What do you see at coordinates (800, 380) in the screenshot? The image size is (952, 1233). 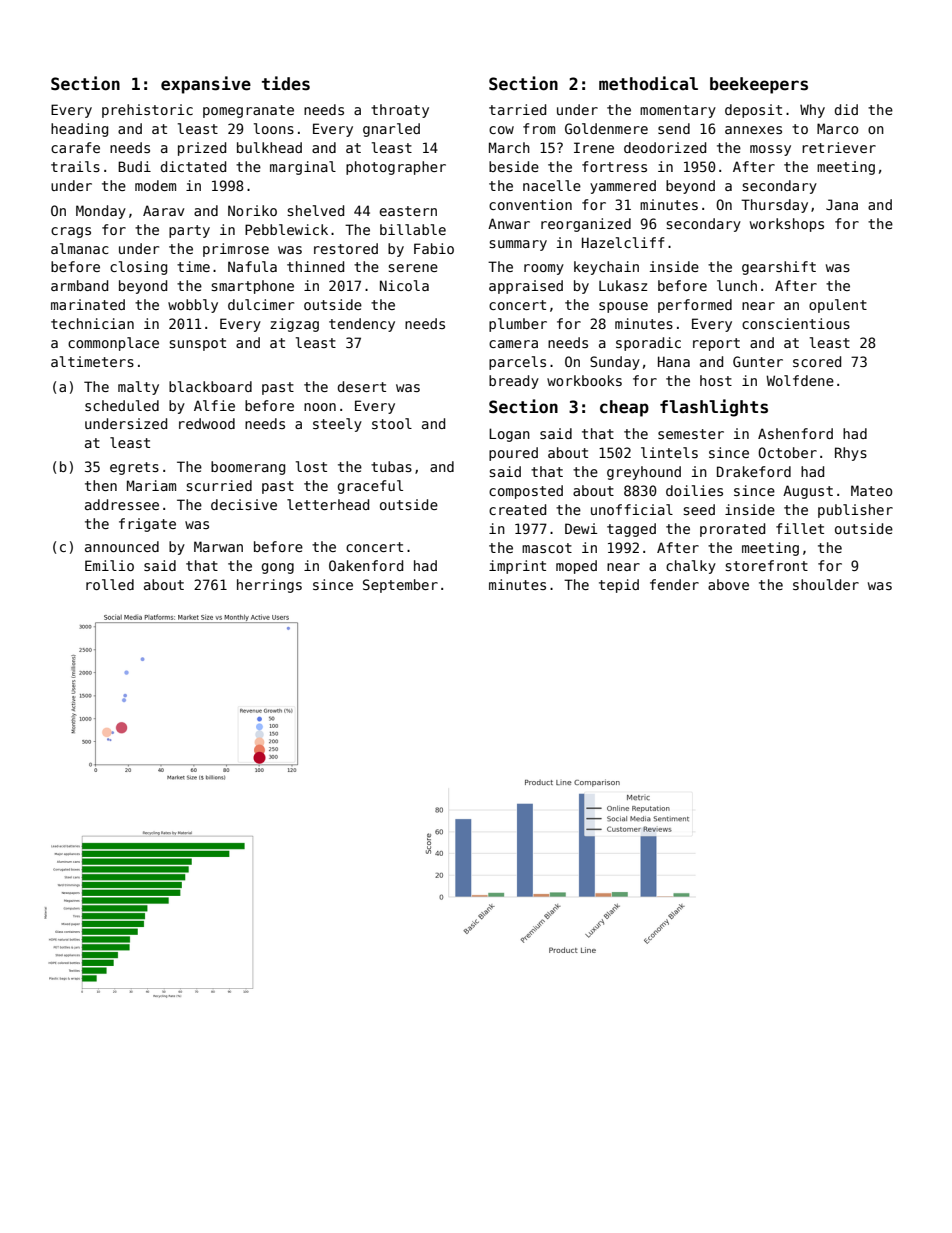 I see `Wolfdene` at bounding box center [800, 380].
